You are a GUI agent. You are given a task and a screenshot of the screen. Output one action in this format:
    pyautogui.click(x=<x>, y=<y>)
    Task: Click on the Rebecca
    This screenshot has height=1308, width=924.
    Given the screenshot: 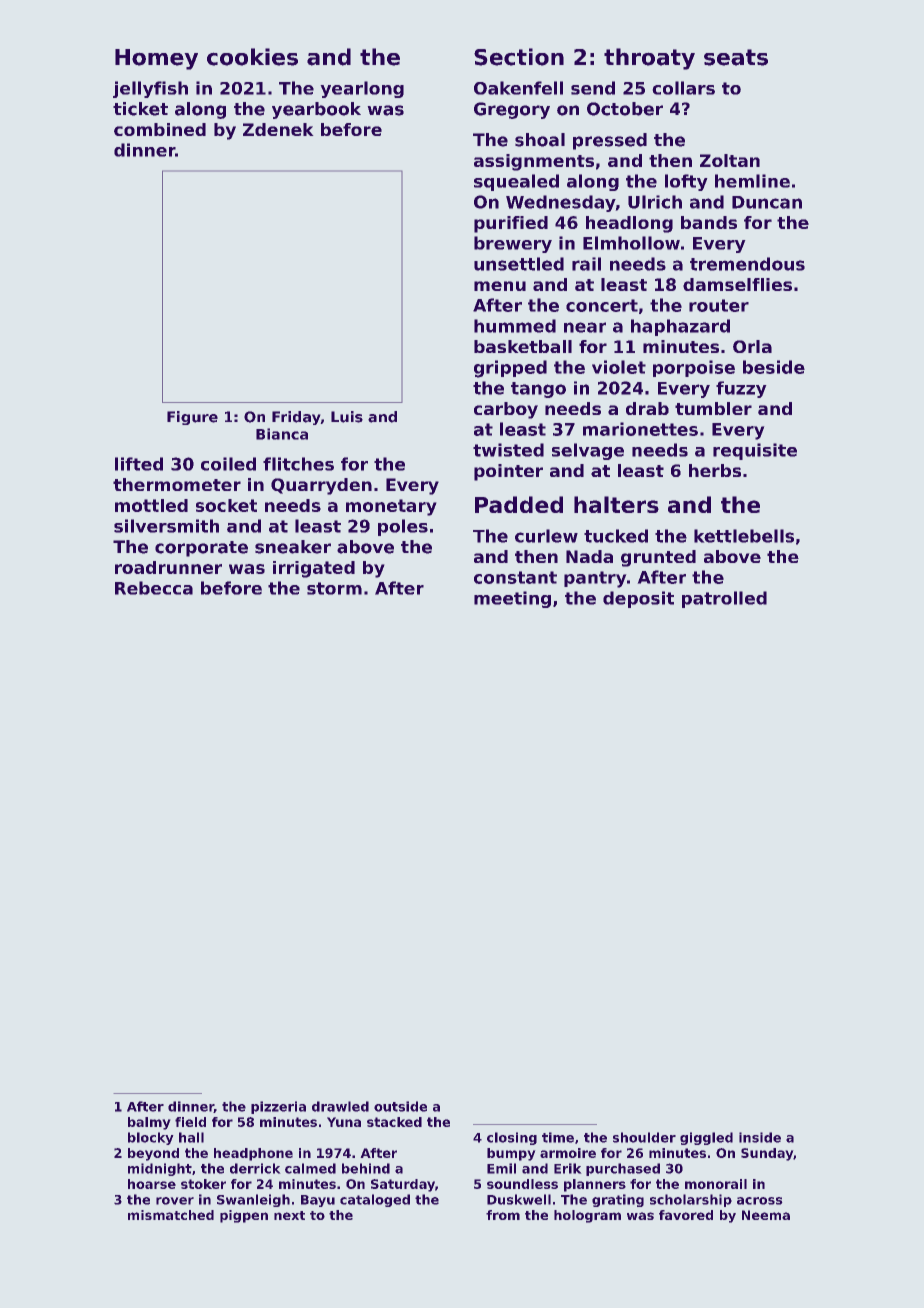 What is the action you would take?
    pyautogui.click(x=154, y=588)
